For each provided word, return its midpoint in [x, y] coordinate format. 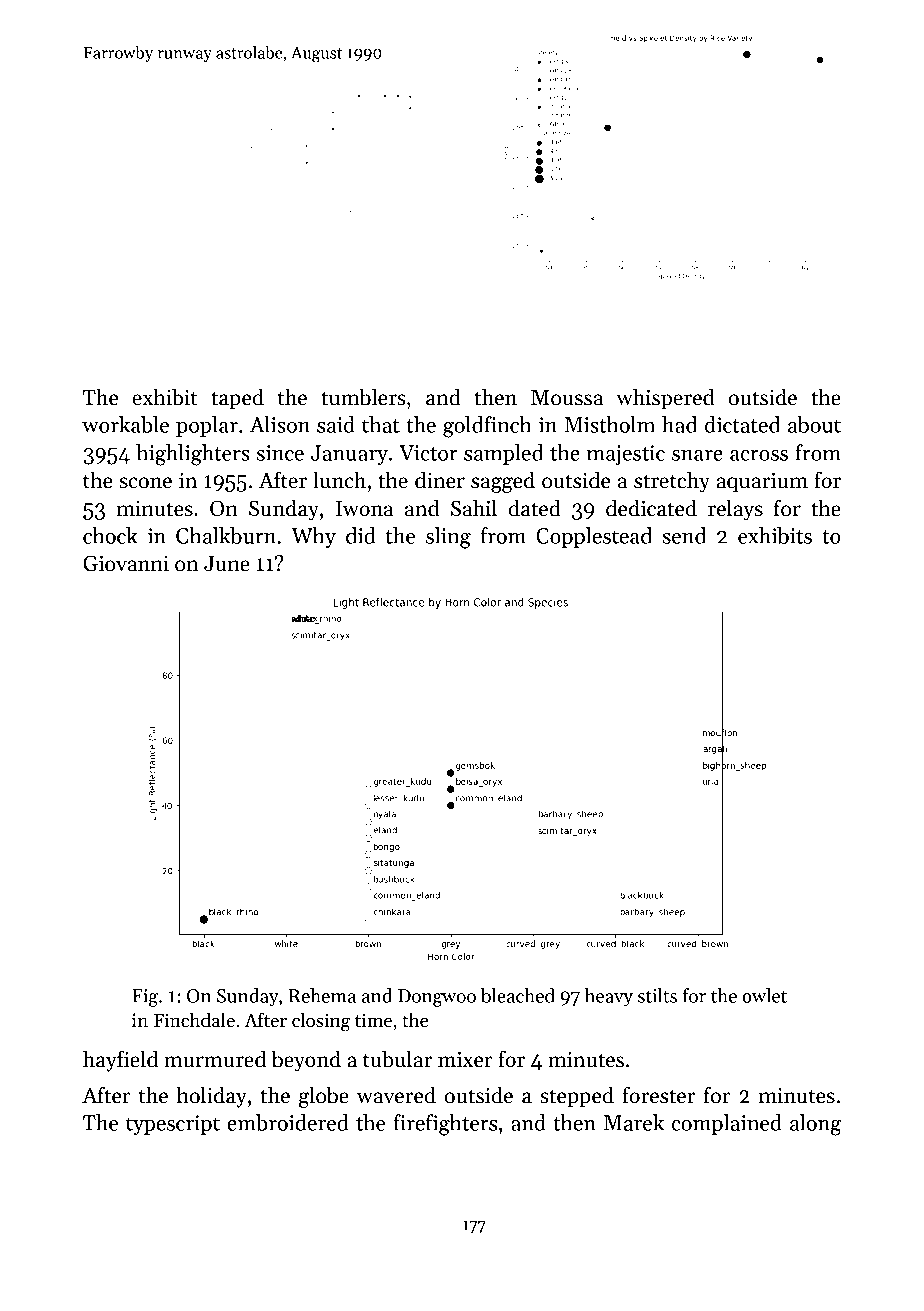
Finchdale [194, 1020]
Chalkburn [226, 535]
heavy [608, 997]
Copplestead [594, 537]
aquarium [762, 482]
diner [440, 480]
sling [448, 538]
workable [125, 424]
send [684, 535]
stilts [657, 995]
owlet [764, 995]
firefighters [445, 1125]
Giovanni [126, 563]
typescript [173, 1125]
